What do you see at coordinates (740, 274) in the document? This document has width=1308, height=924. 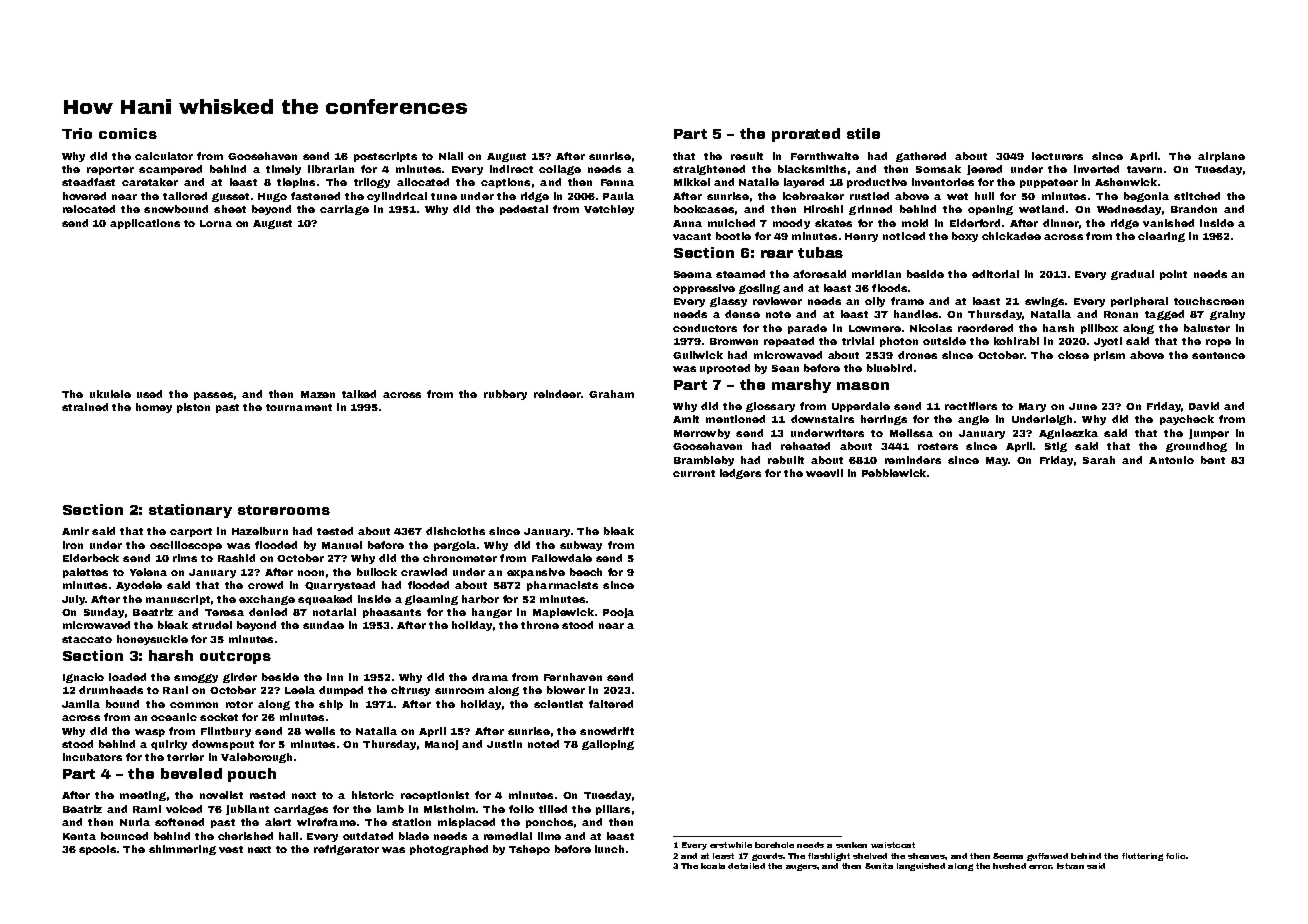 I see `steamed` at bounding box center [740, 274].
